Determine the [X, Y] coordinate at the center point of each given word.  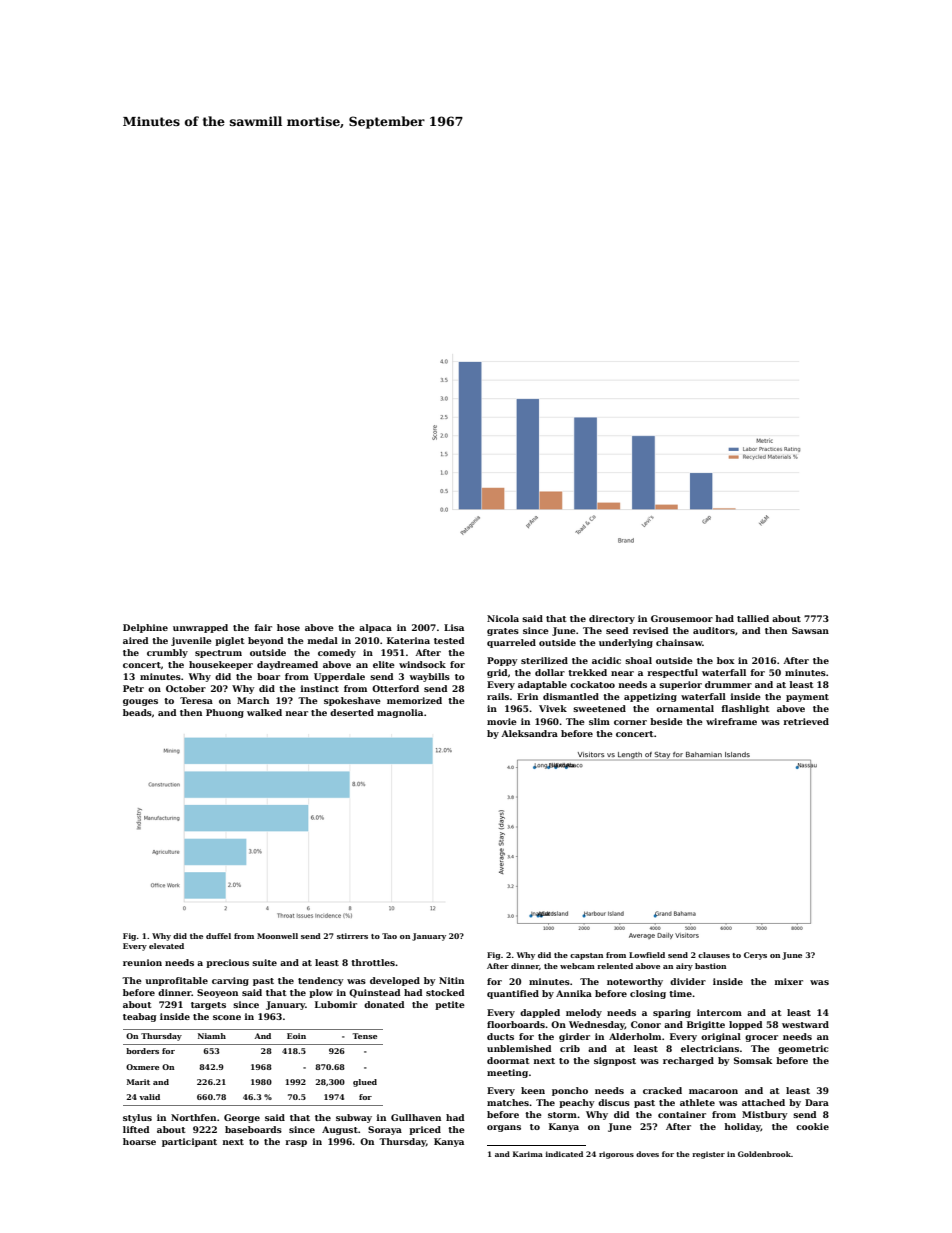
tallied [753, 618]
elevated [166, 946]
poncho [570, 1091]
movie [502, 721]
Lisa [454, 627]
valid [149, 1097]
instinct [320, 688]
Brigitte [706, 1025]
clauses [714, 955]
